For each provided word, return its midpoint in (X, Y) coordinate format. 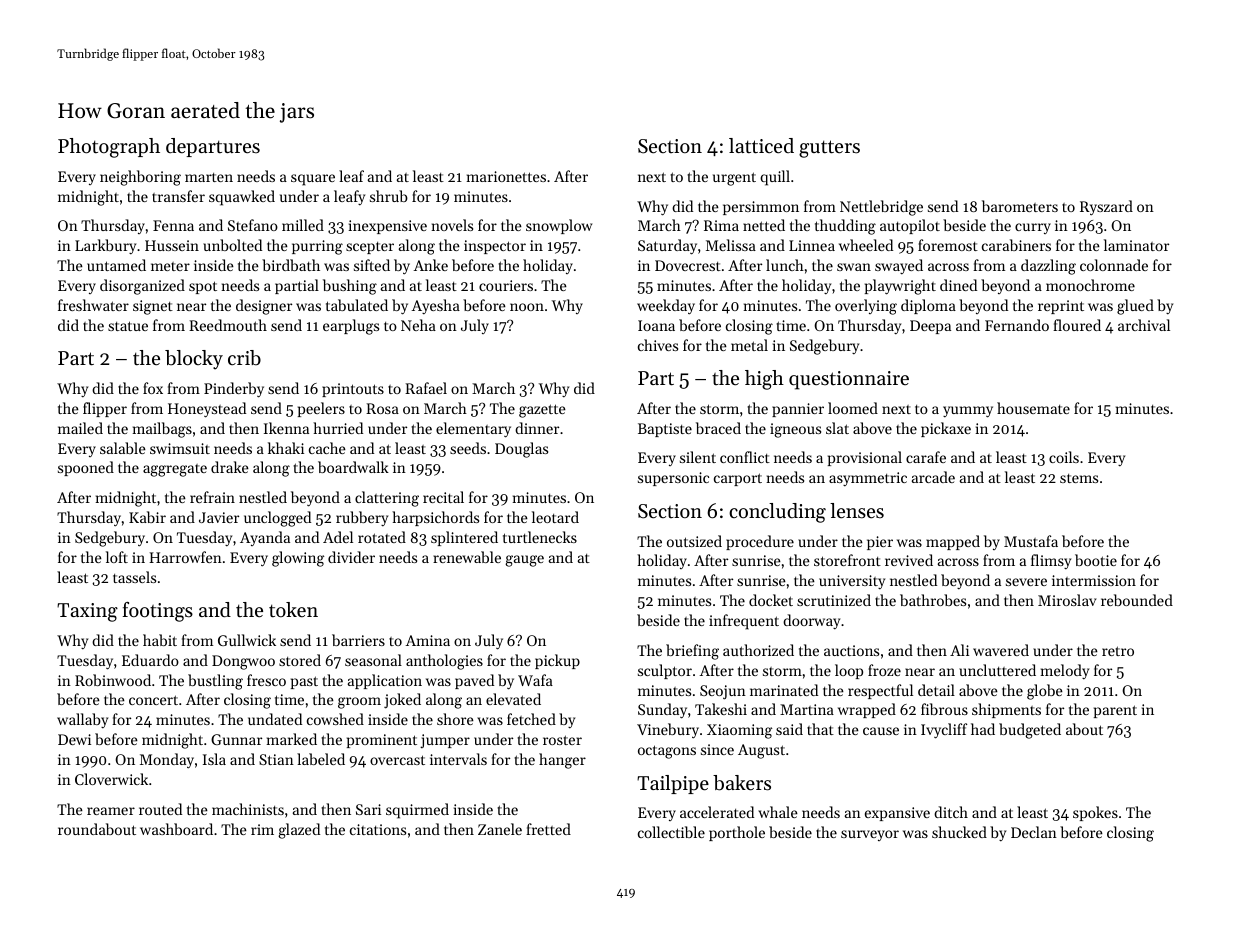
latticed (761, 146)
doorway (811, 621)
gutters (829, 149)
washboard (176, 829)
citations (378, 829)
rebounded (1137, 600)
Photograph (109, 148)
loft (117, 557)
